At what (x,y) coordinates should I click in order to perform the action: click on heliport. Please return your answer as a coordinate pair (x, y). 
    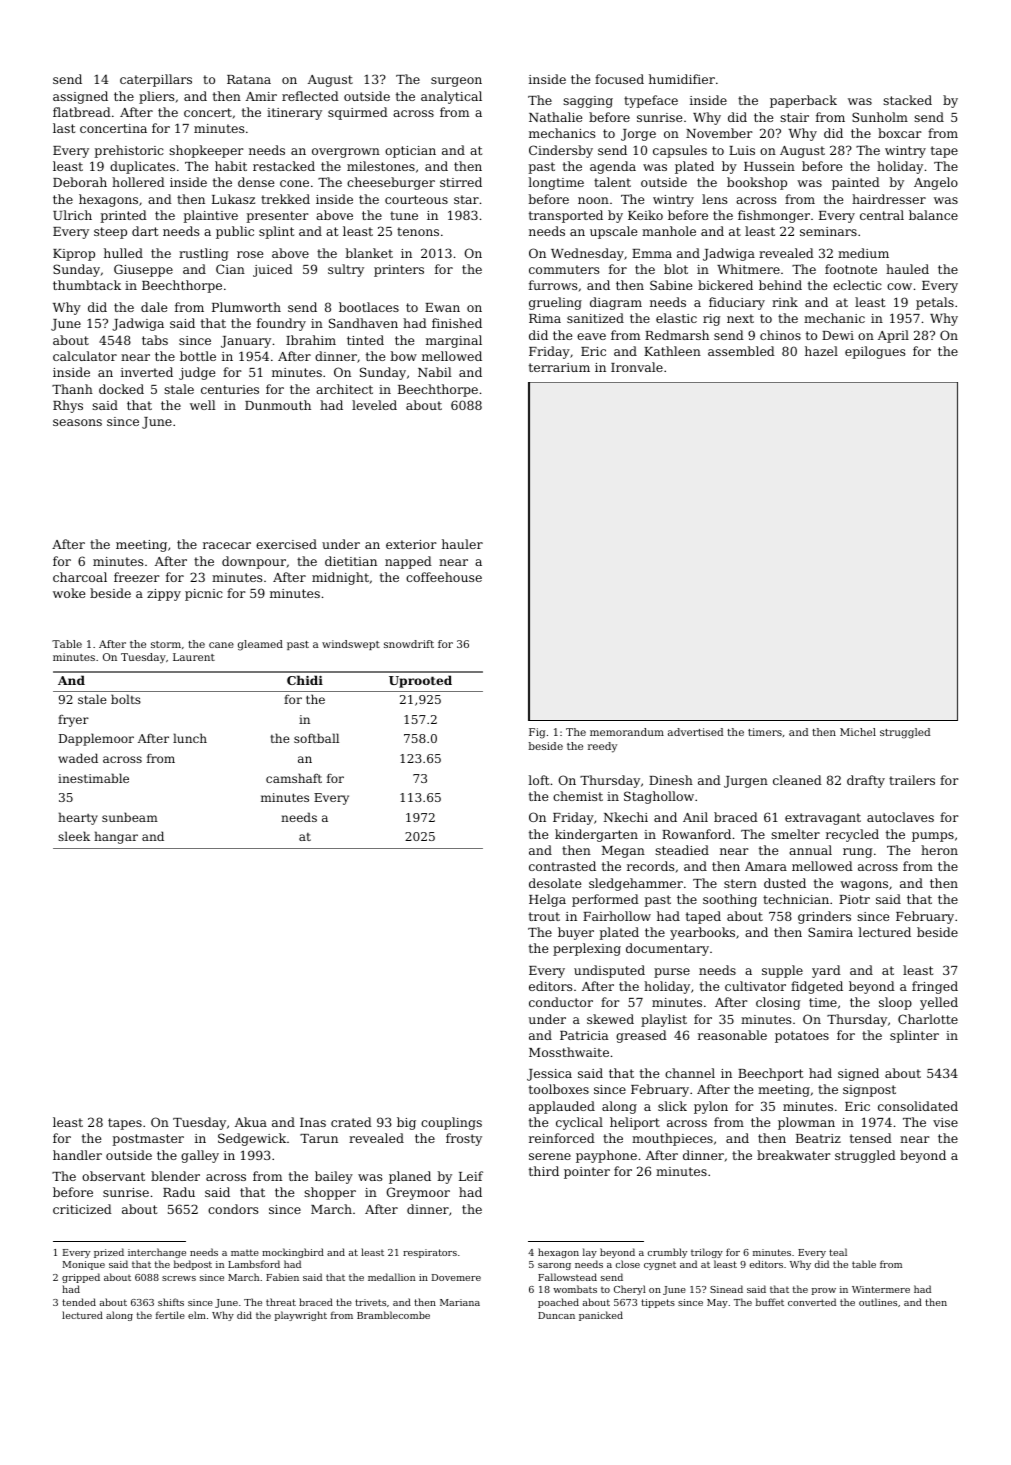
    Looking at the image, I should click on (635, 1123).
